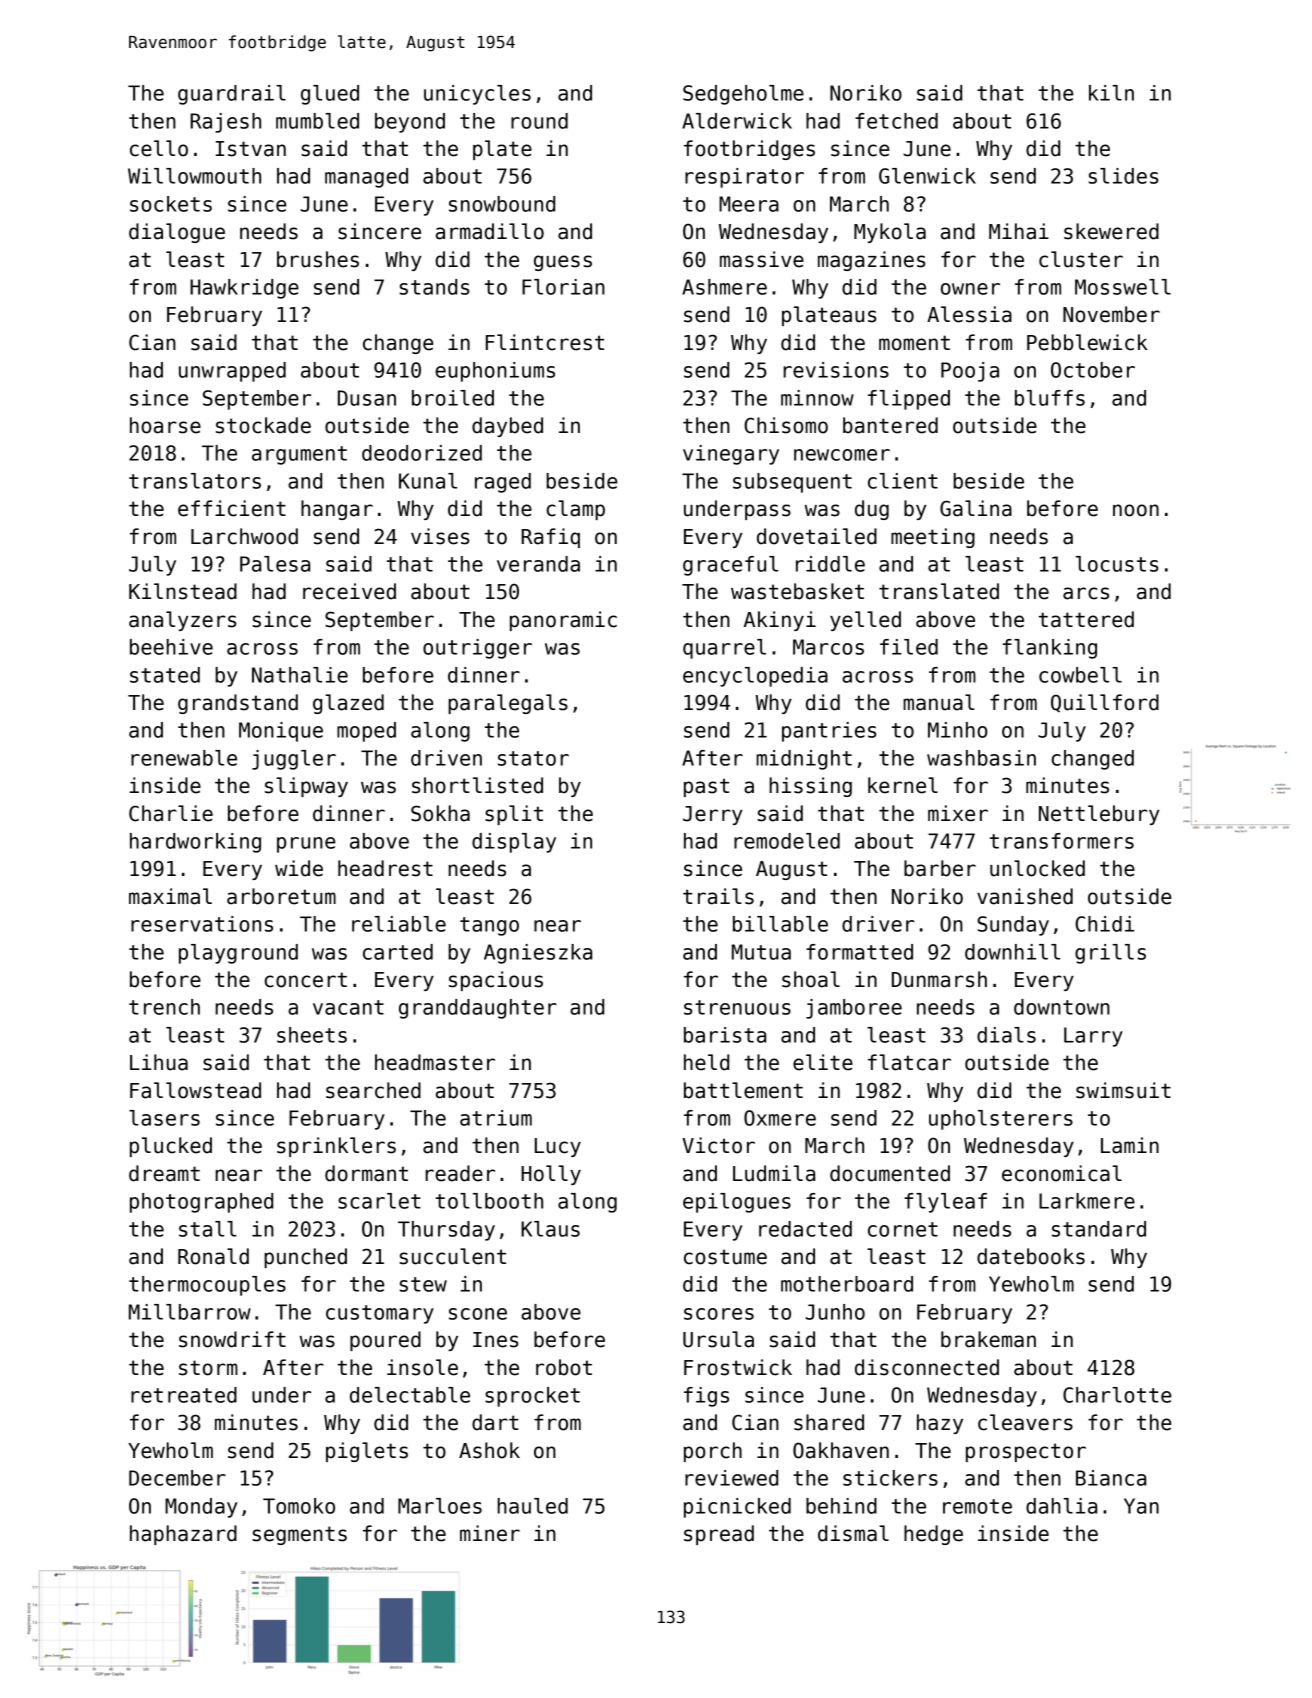 Image resolution: width=1312 pixels, height=1698 pixels. What do you see at coordinates (713, 1452) in the screenshot?
I see `porch` at bounding box center [713, 1452].
